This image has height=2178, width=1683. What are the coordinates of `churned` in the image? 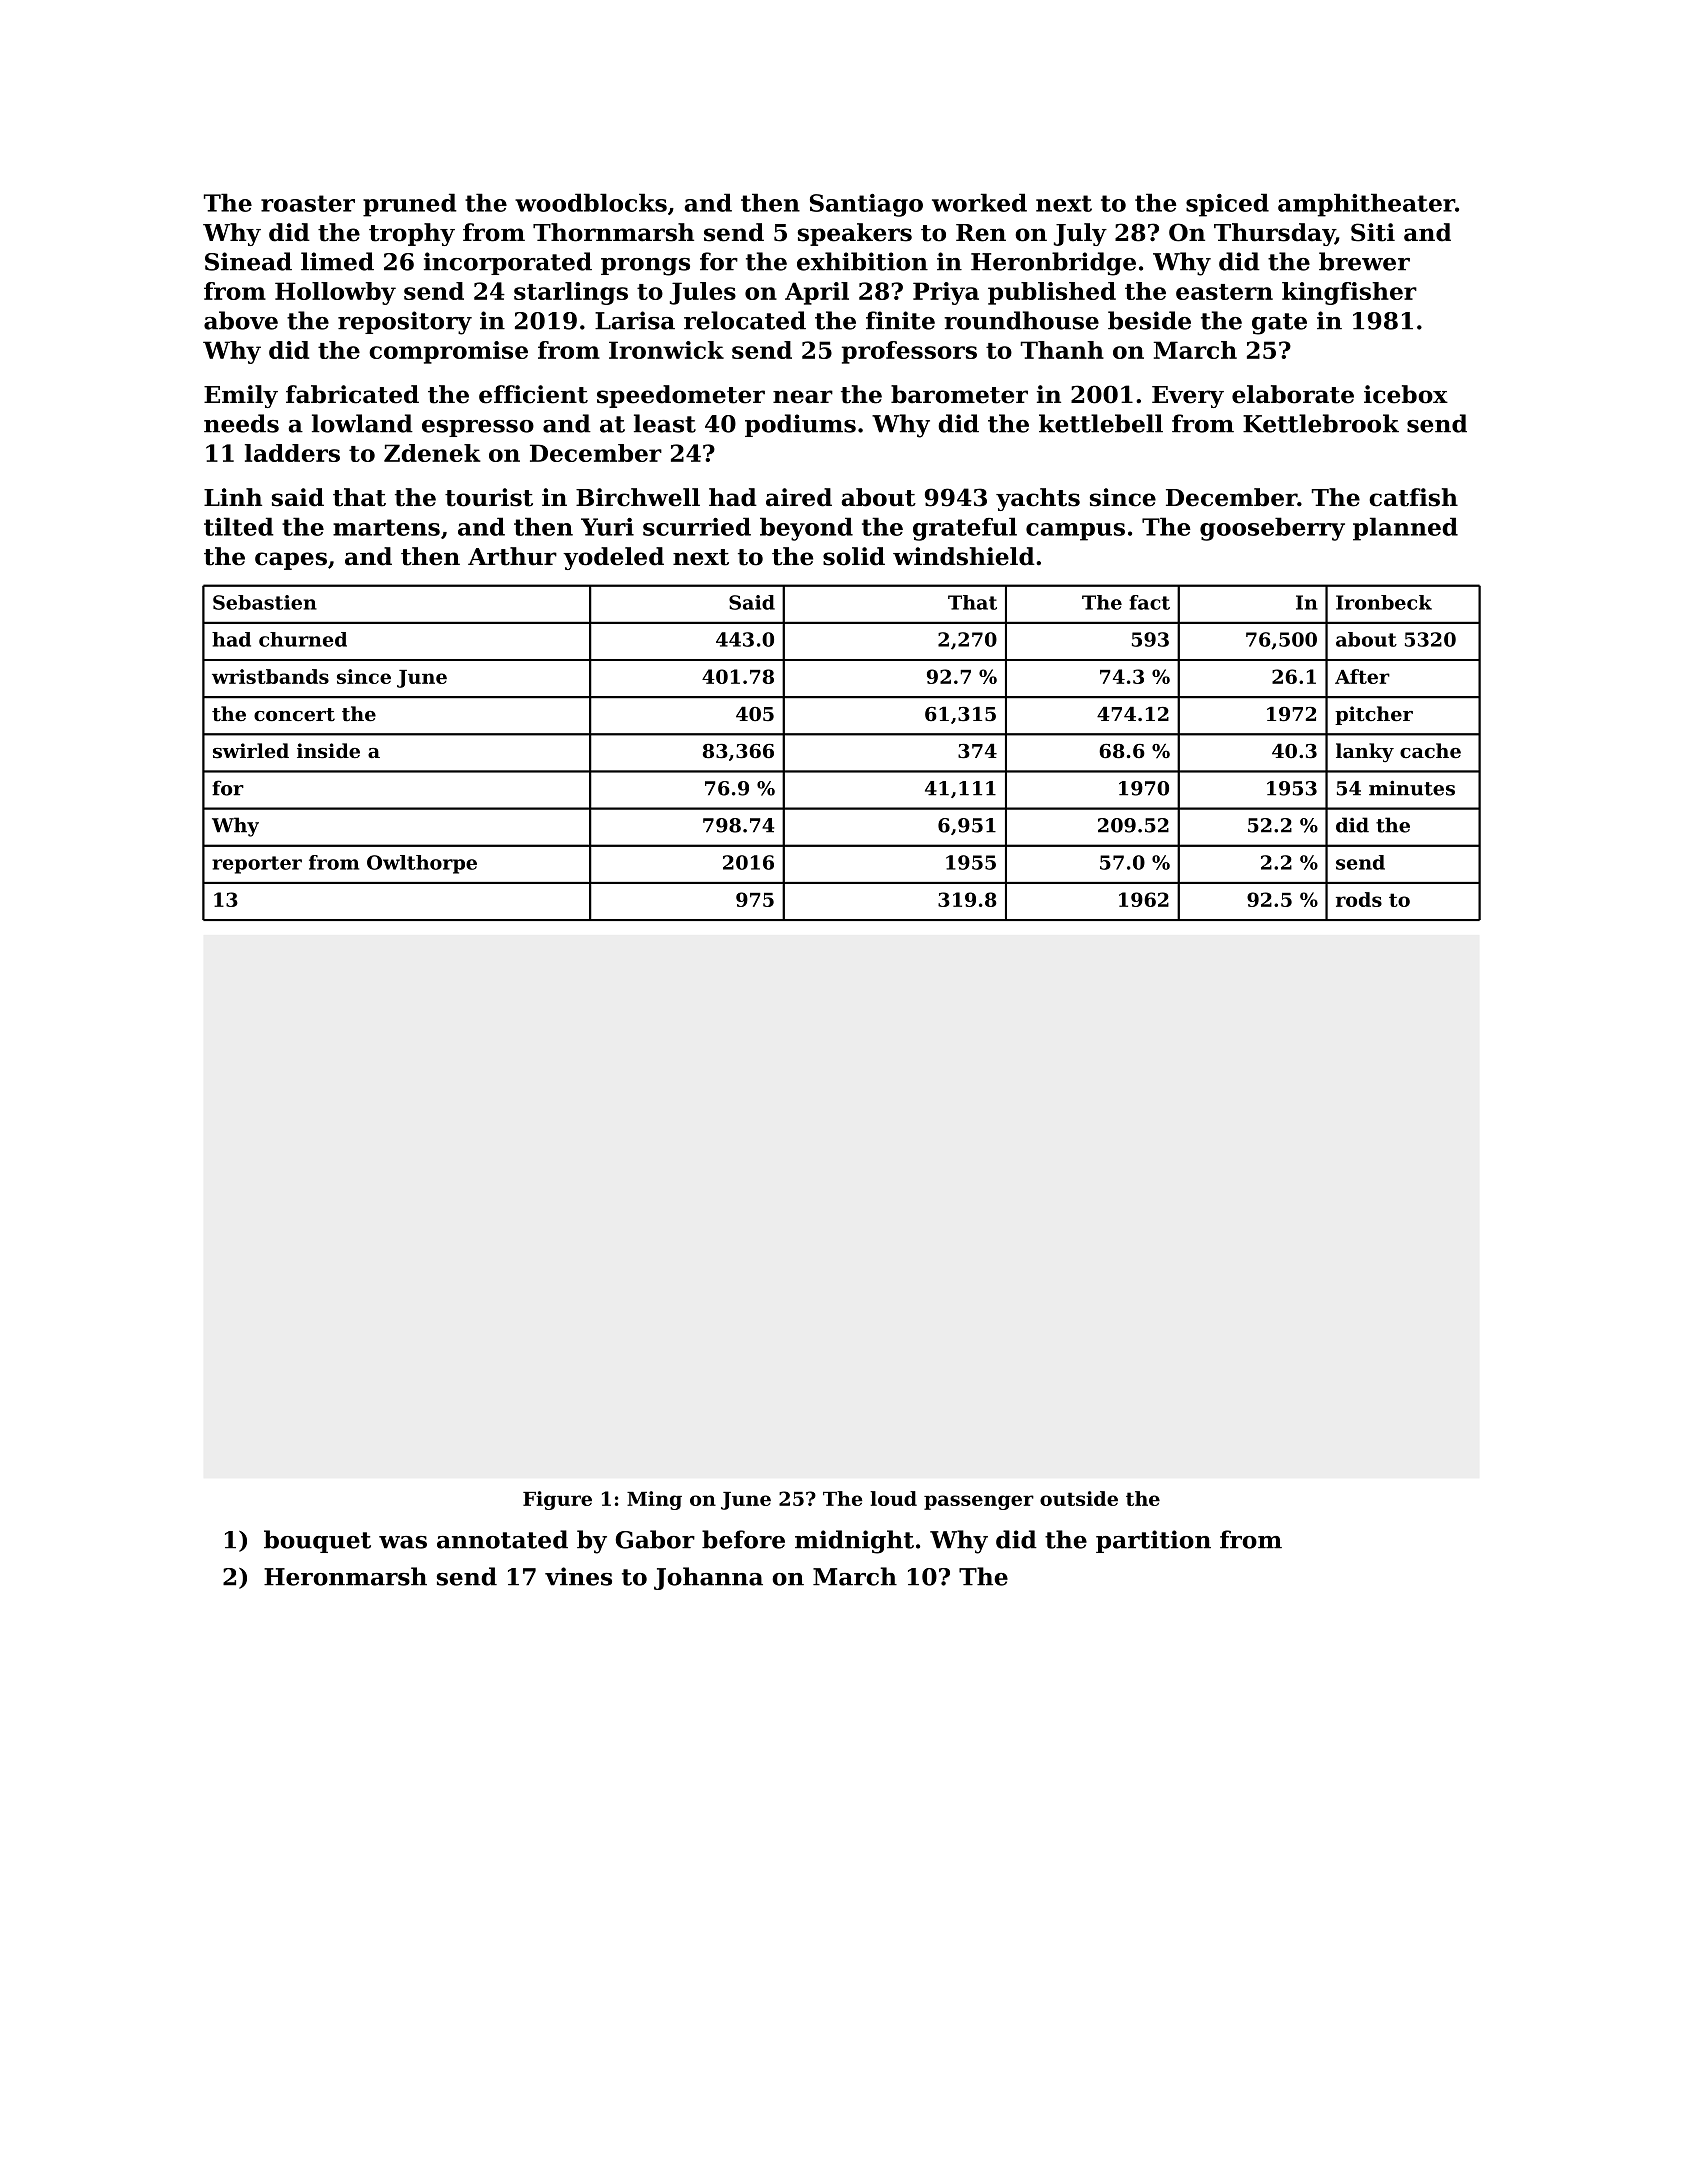 It's located at (303, 639).
